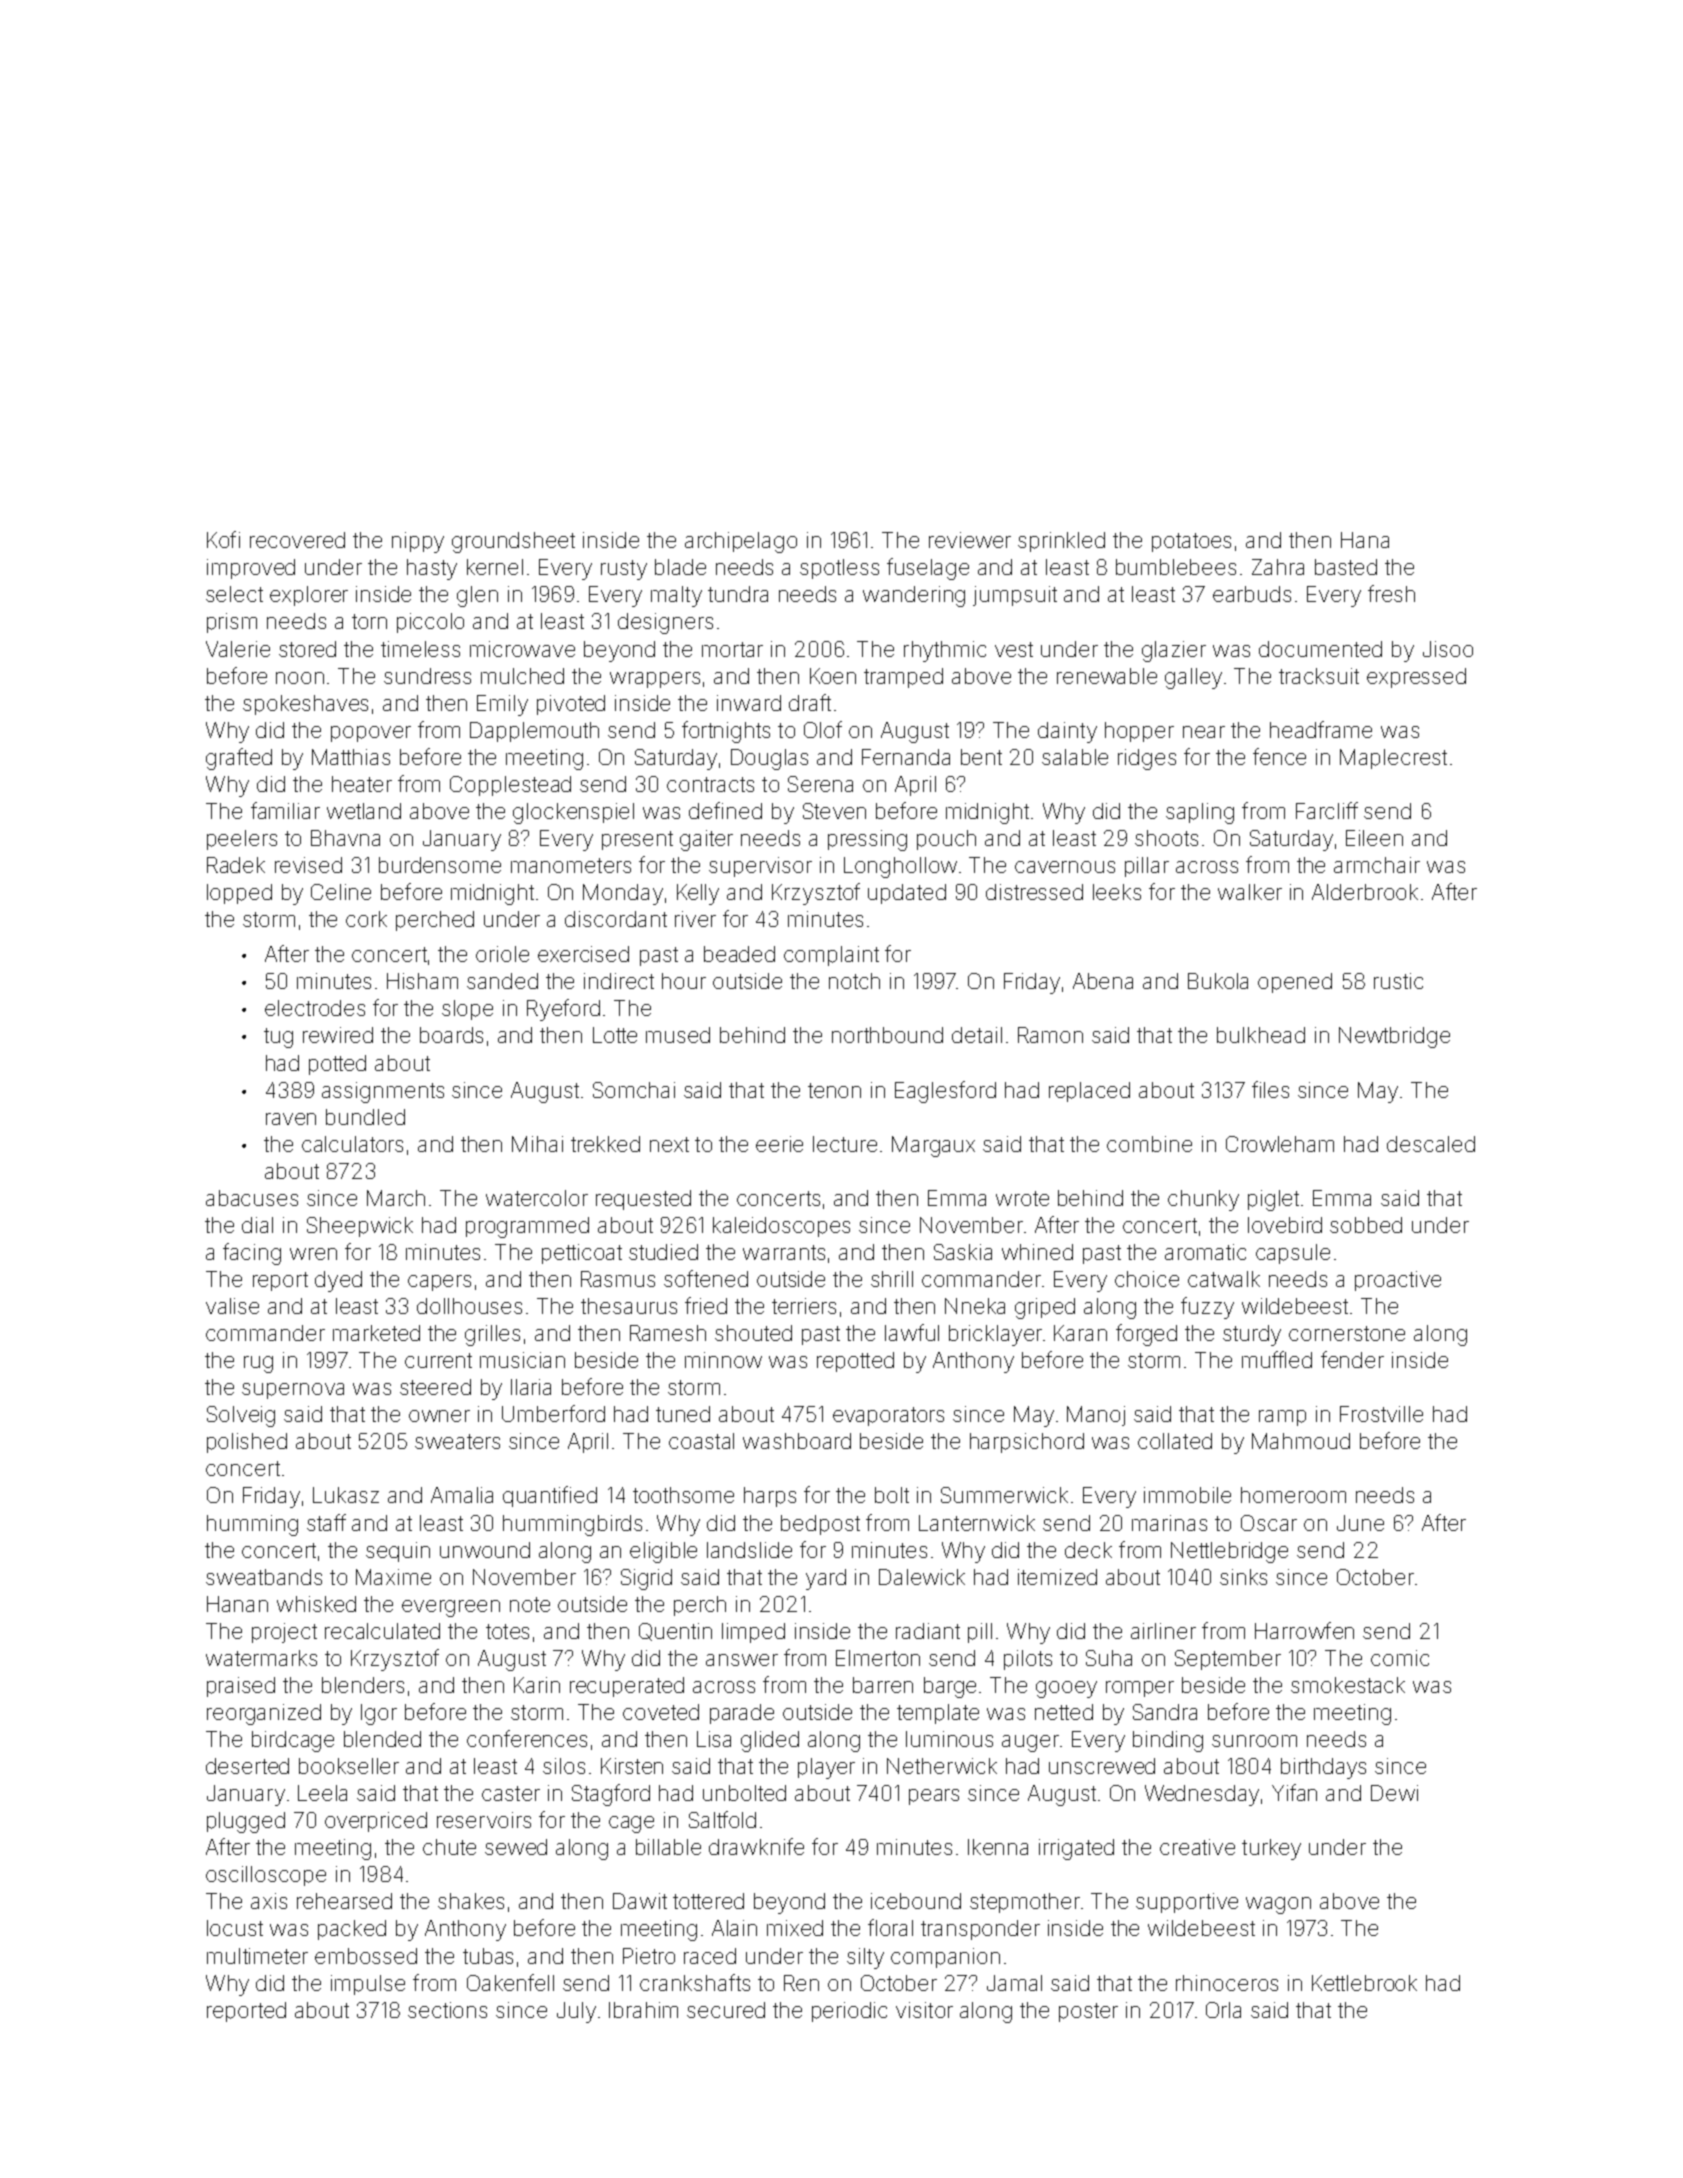 The image size is (1683, 2178). Describe the element at coordinates (826, 1768) in the image. I see `player` at that location.
